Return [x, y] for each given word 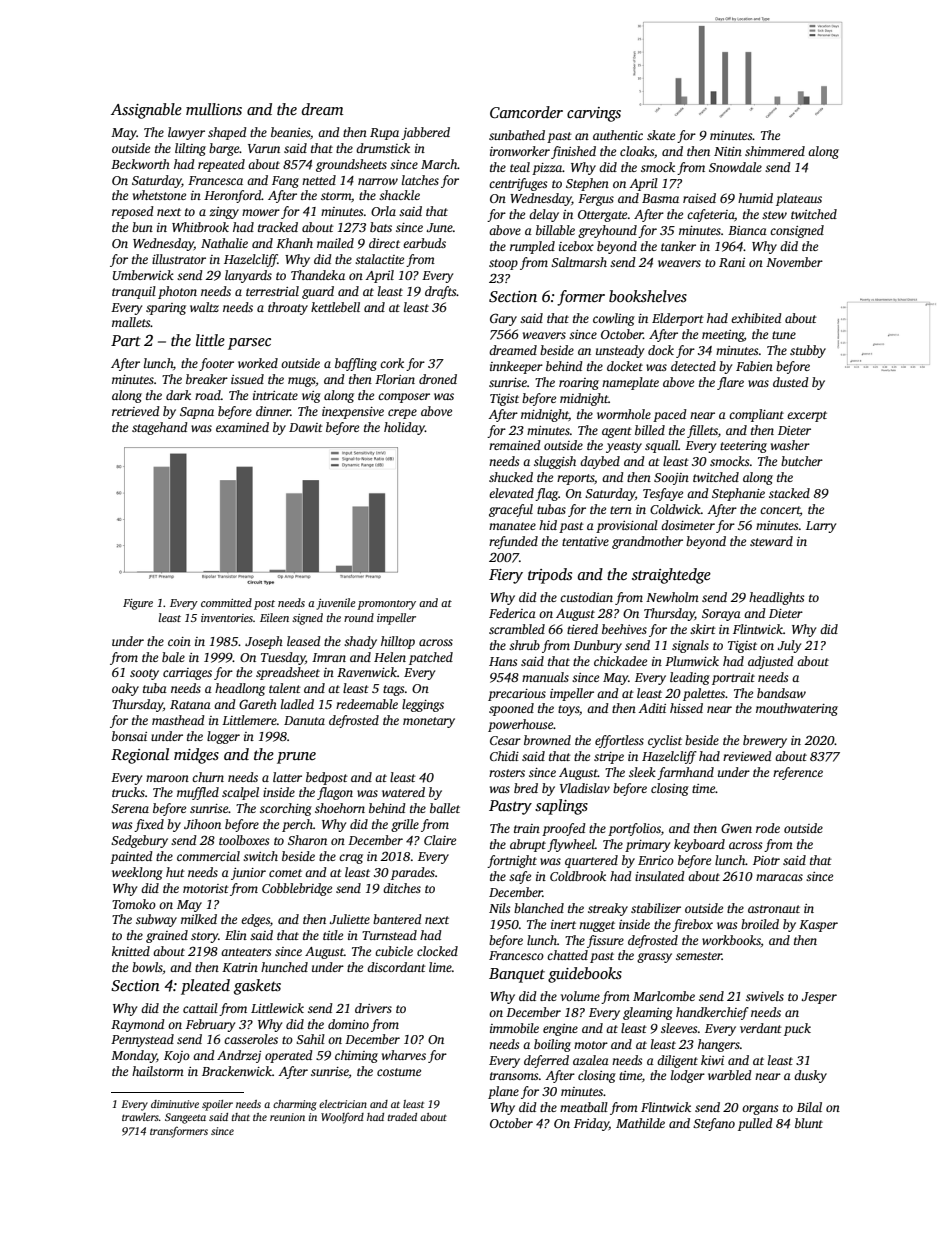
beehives [624, 629]
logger [223, 737]
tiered [582, 629]
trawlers [140, 1117]
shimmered [775, 151]
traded [402, 1117]
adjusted [771, 662]
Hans [503, 661]
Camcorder [526, 112]
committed [226, 602]
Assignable [146, 111]
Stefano [714, 1124]
